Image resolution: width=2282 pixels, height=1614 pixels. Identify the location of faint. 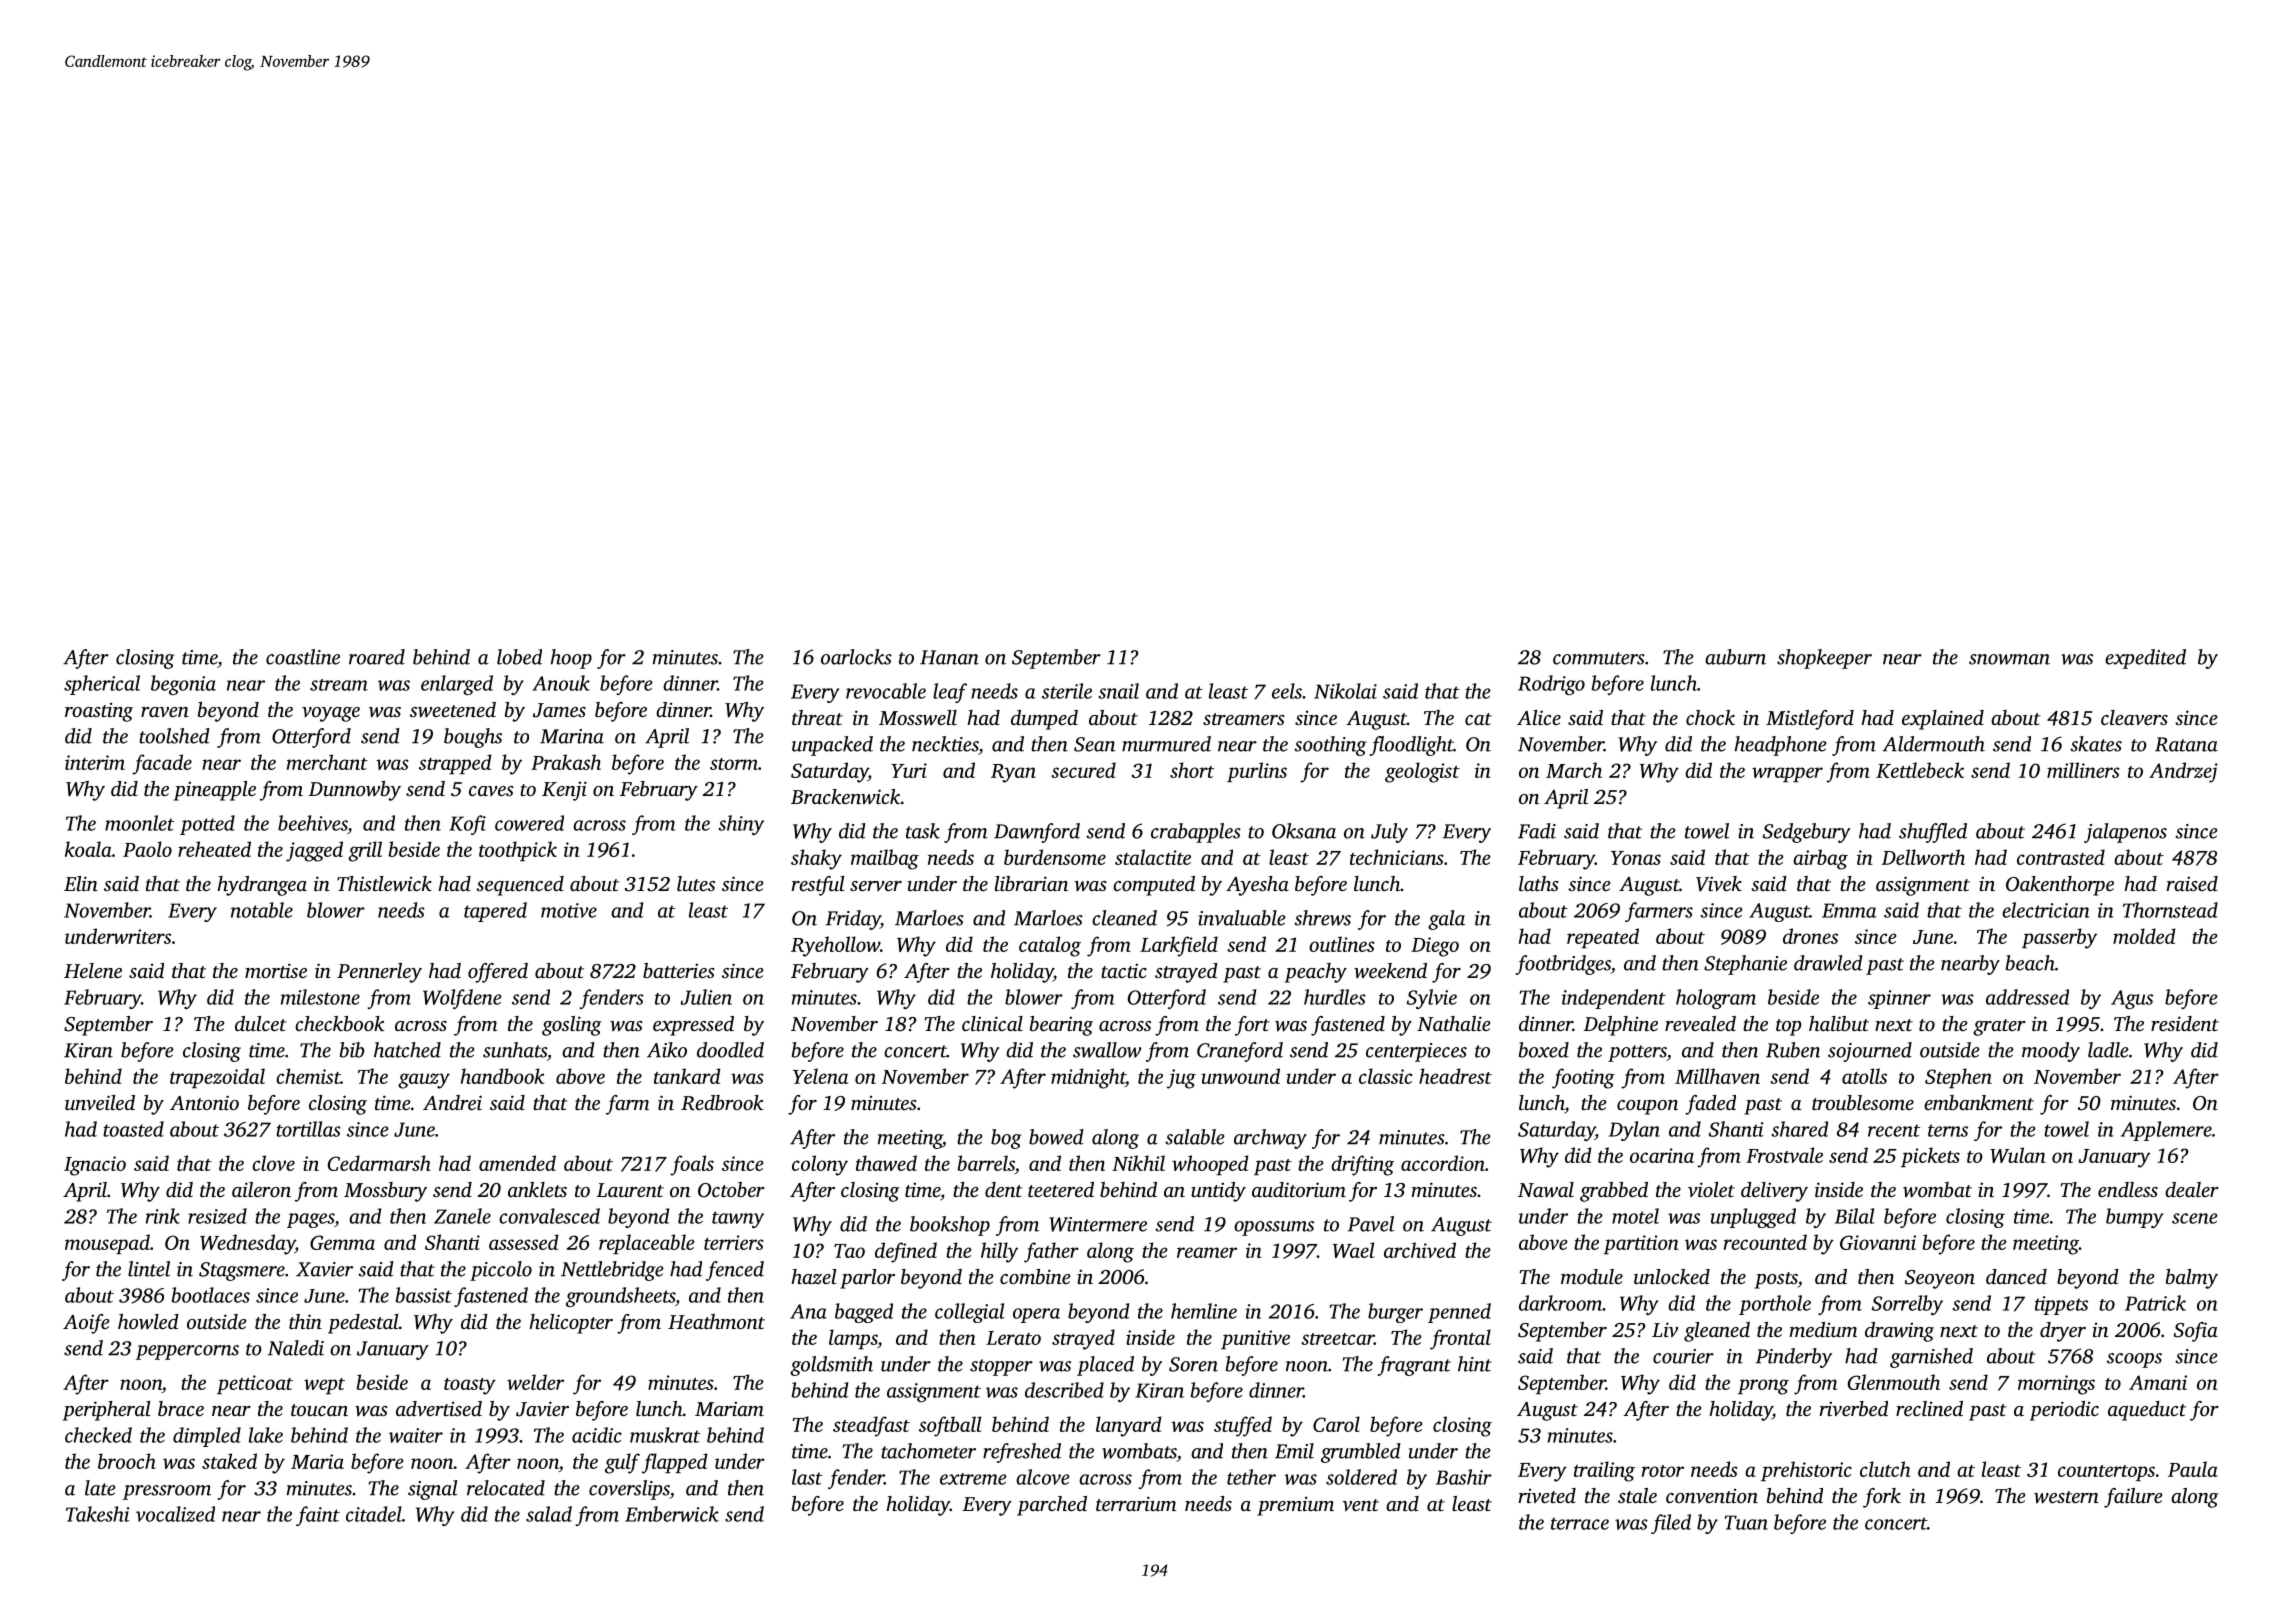
(318, 1516).
